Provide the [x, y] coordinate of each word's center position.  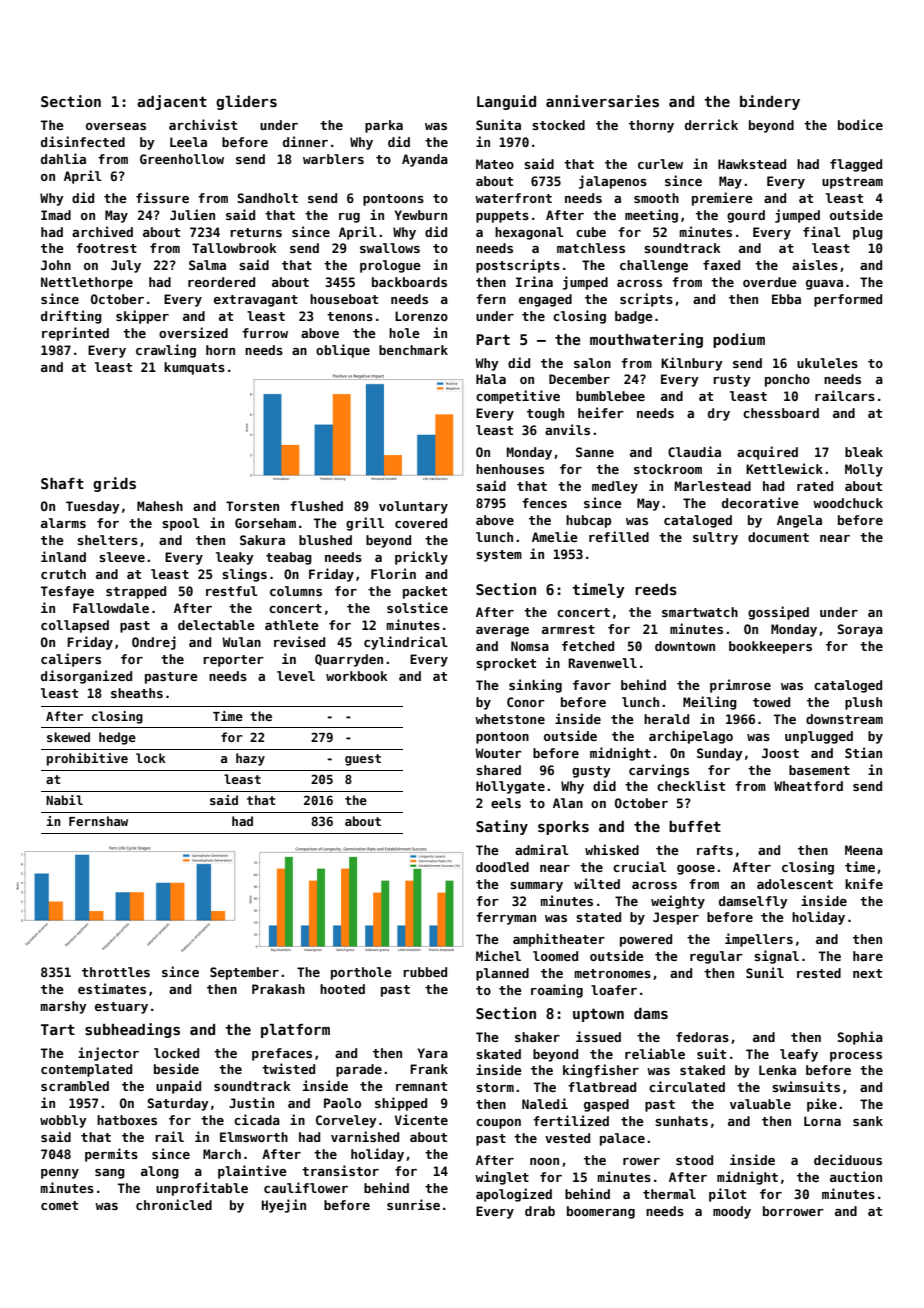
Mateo [495, 164]
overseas [116, 126]
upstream [852, 183]
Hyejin [284, 1206]
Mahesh [160, 506]
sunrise [413, 1204]
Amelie [555, 536]
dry [719, 414]
